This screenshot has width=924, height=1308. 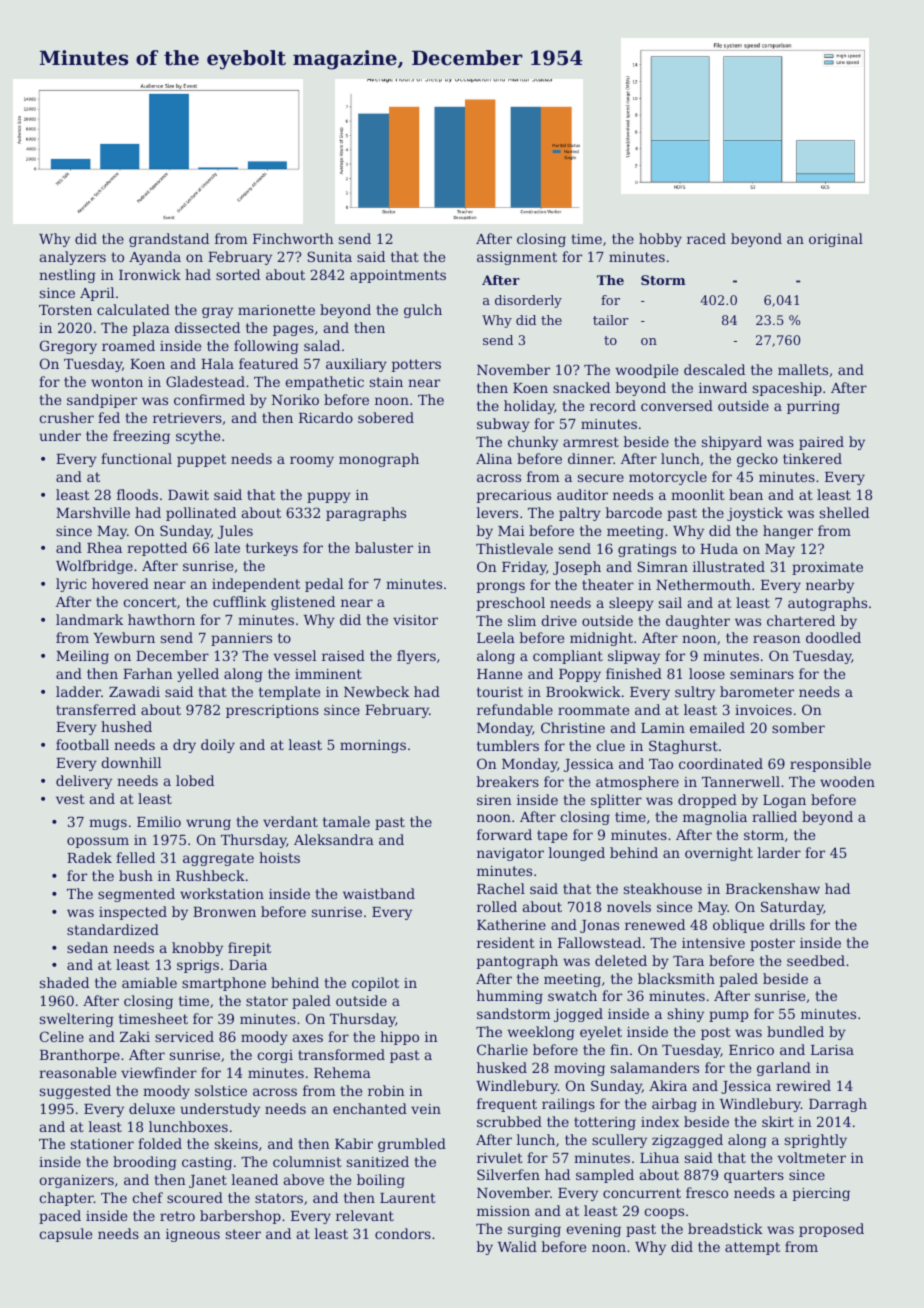 I want to click on gulch, so click(x=423, y=311).
